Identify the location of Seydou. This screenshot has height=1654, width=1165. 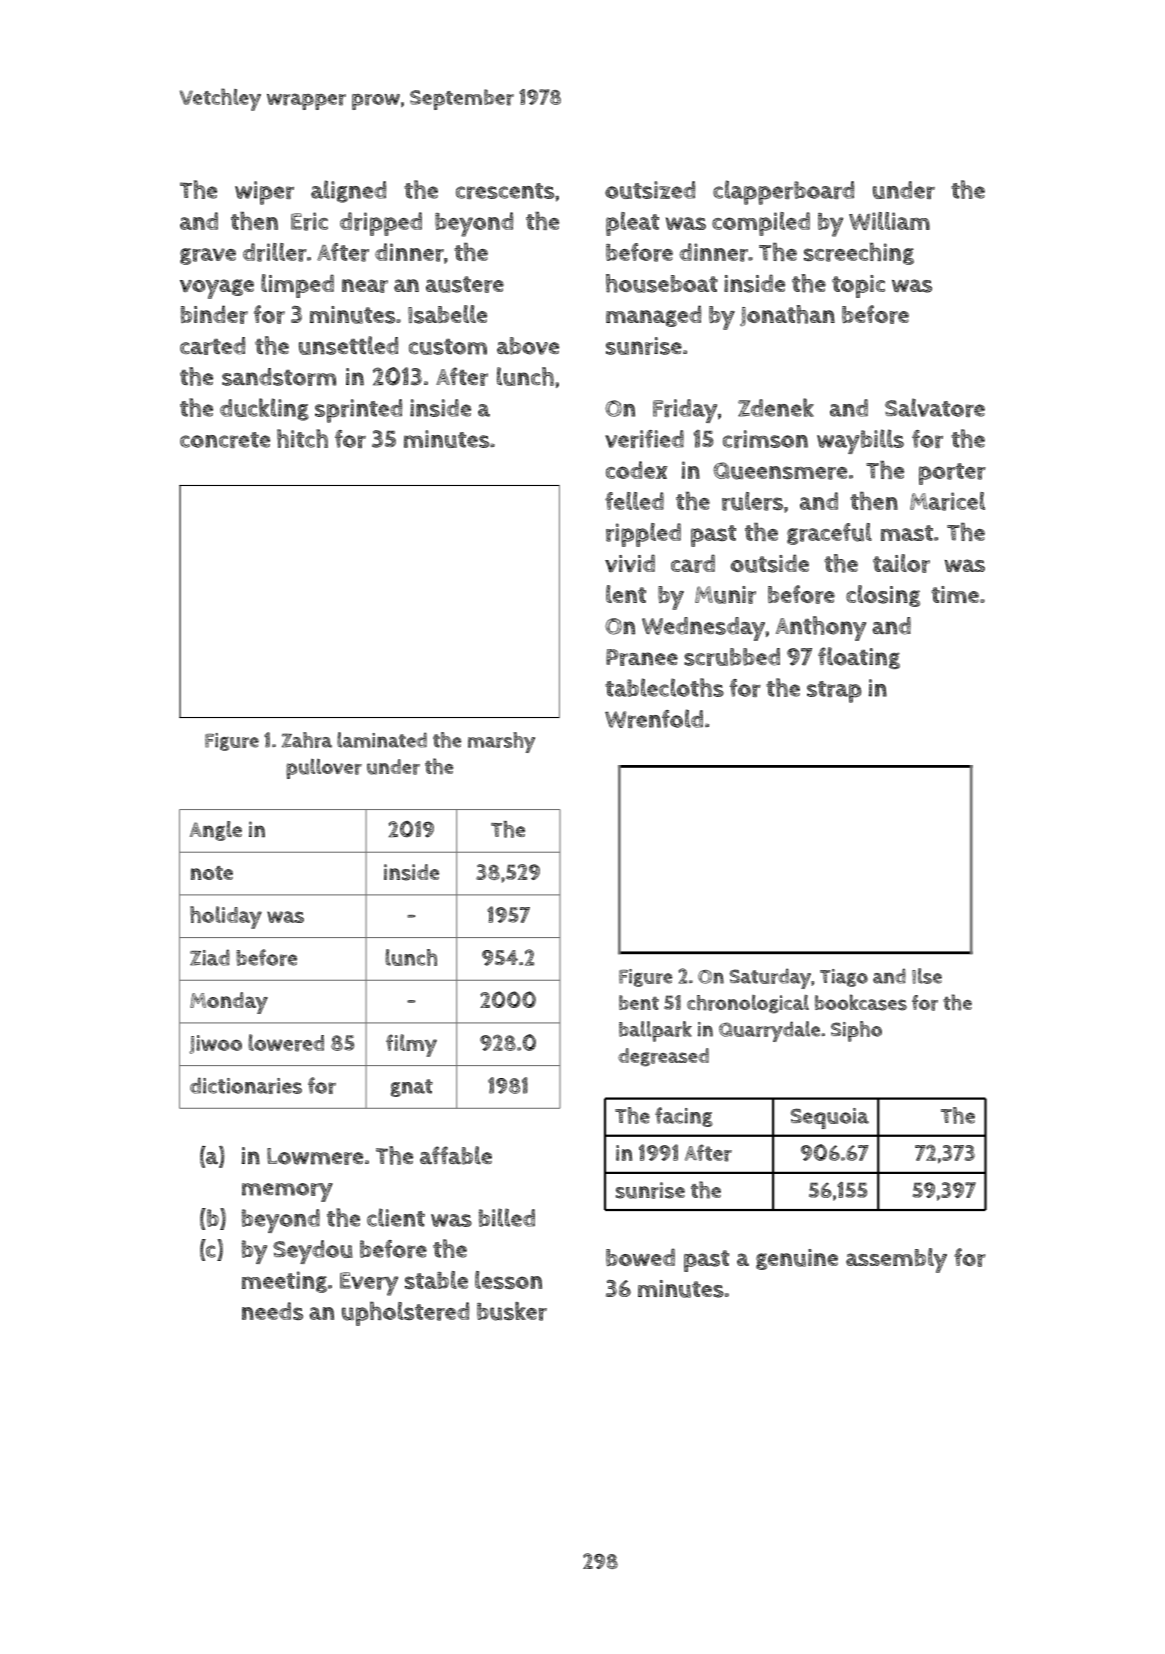
(313, 1252).
